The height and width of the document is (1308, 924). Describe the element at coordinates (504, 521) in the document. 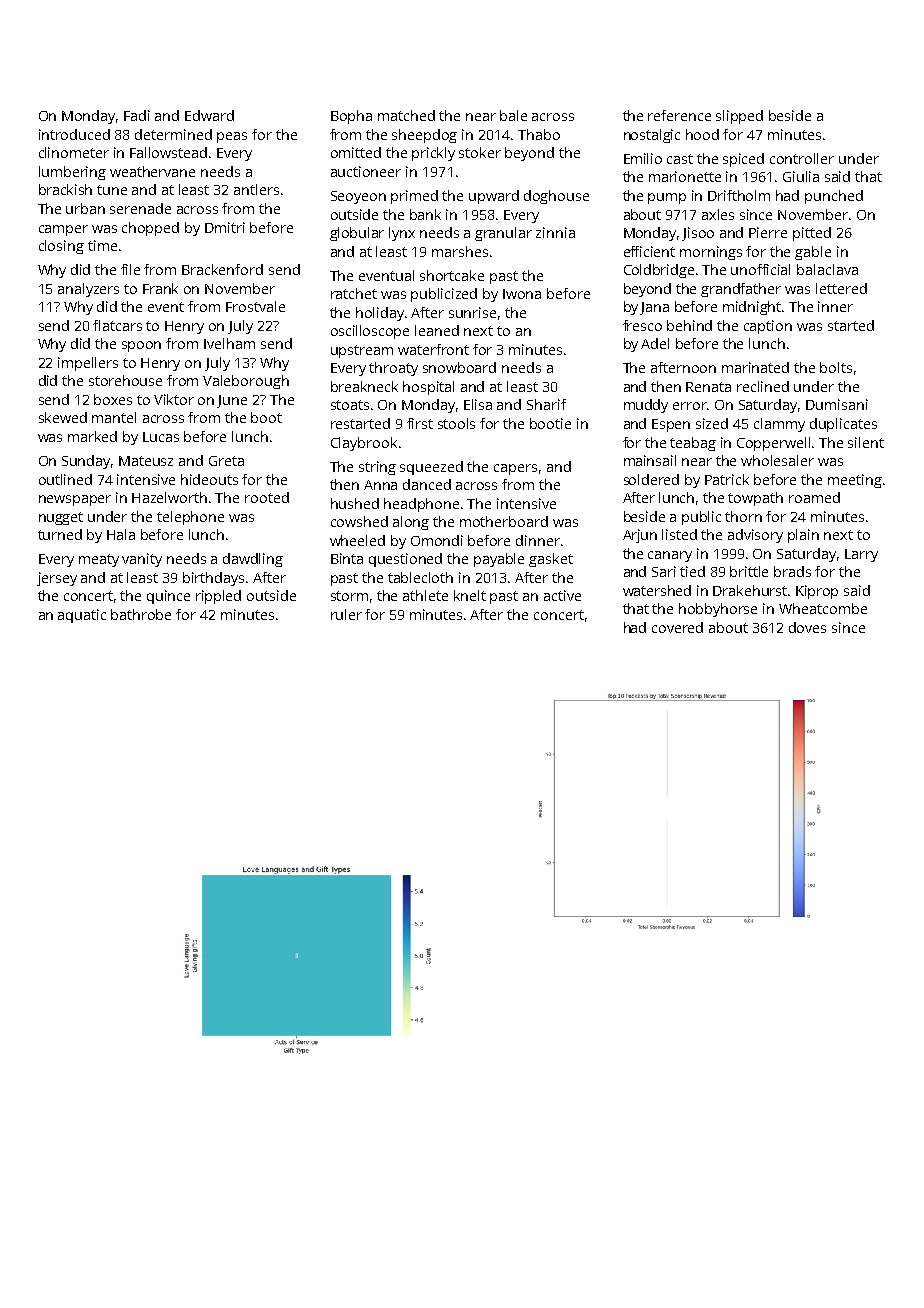

I see `motherboard` at that location.
